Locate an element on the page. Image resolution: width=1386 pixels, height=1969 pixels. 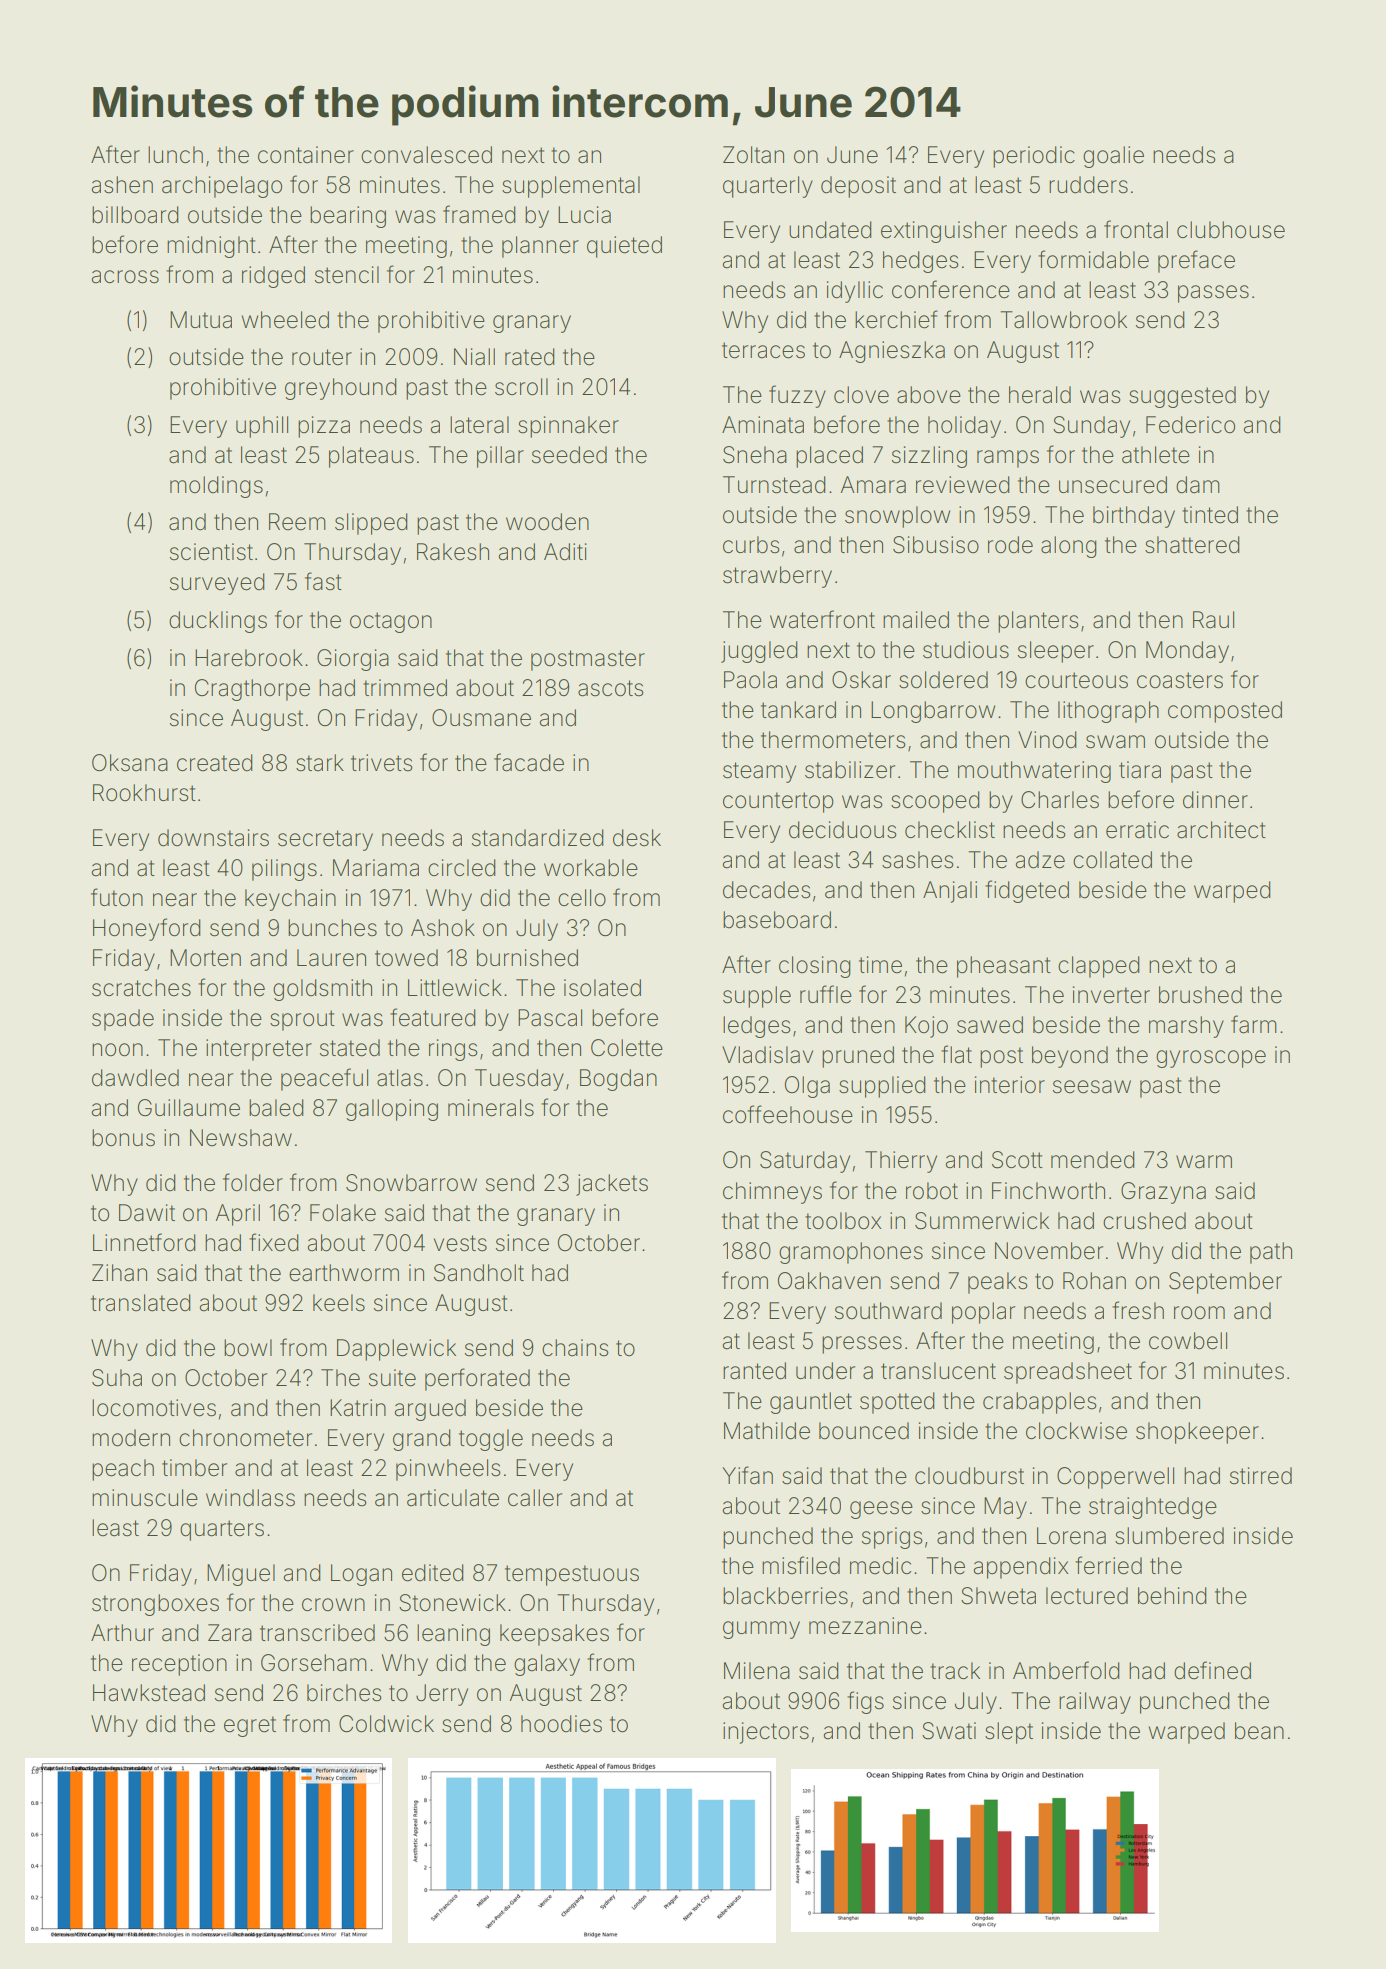
farm is located at coordinates (1254, 1024).
